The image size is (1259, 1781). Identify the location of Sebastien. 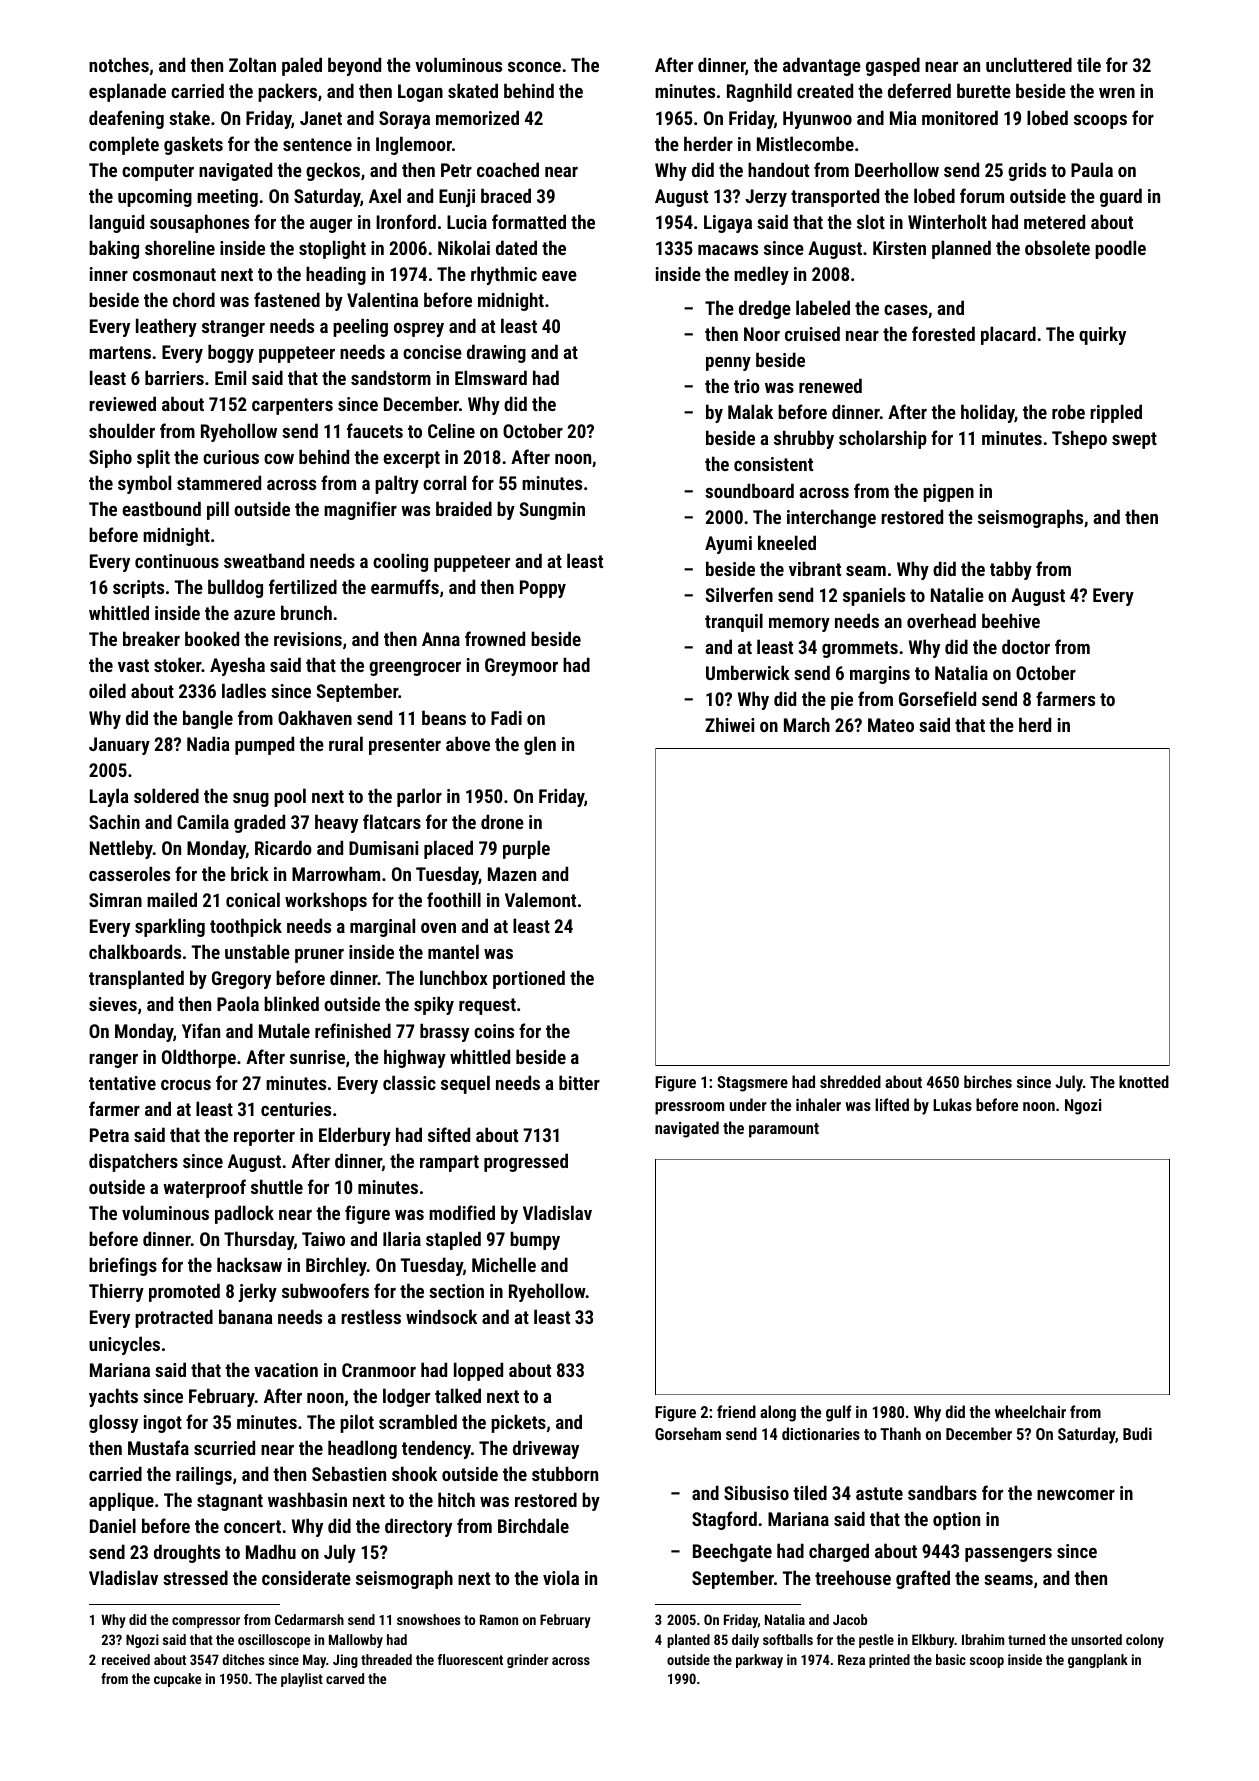
(349, 1473).
